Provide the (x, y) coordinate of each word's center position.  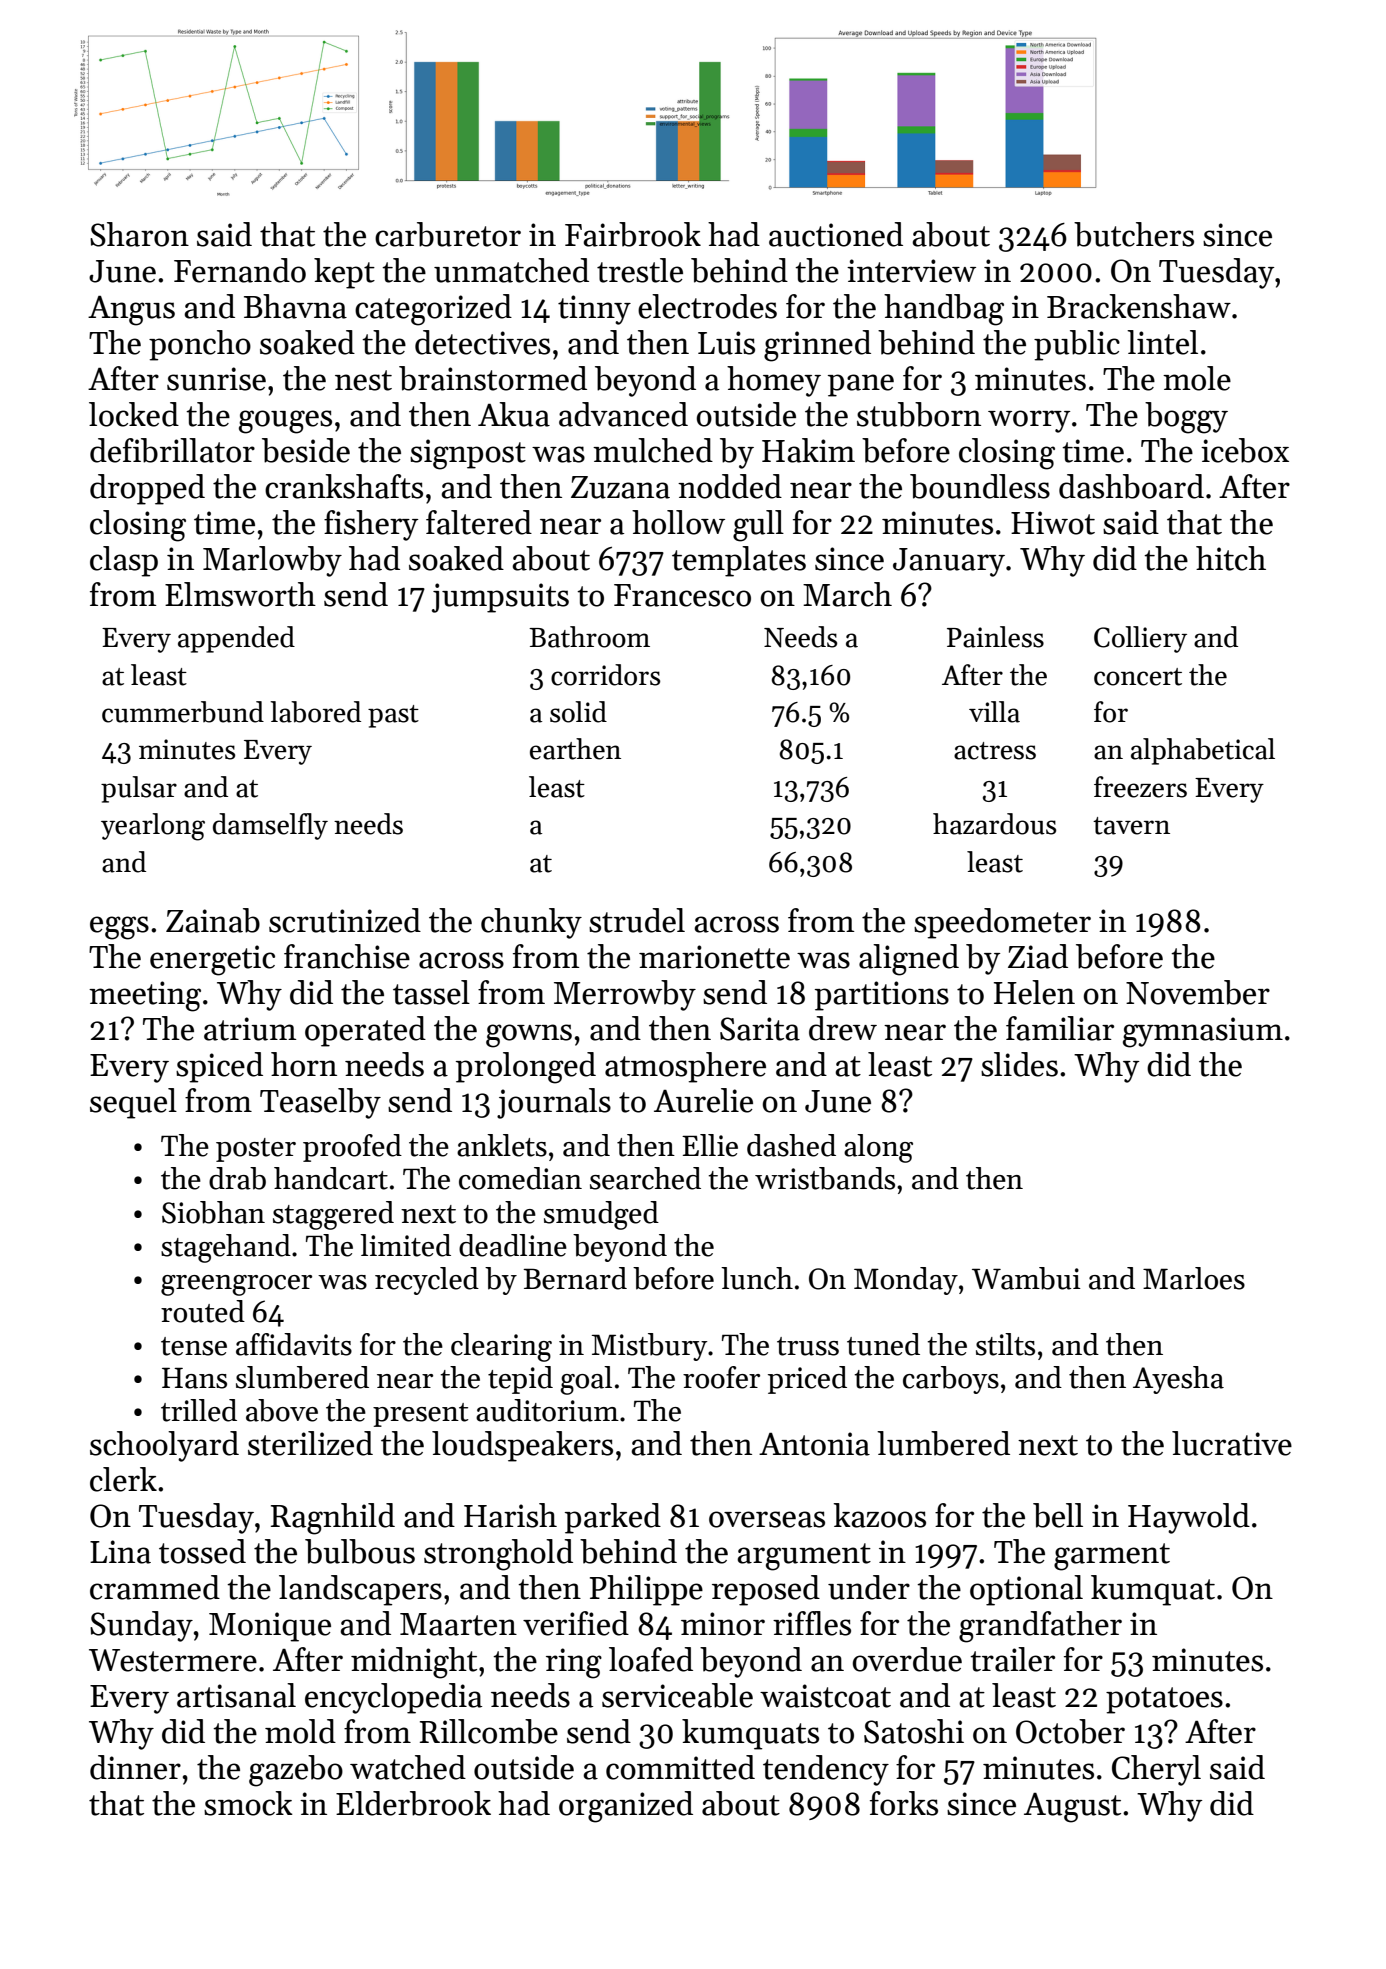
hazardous (994, 824)
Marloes (1194, 1278)
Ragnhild (333, 1519)
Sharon (139, 234)
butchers (1134, 234)
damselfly (270, 826)
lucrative (1232, 1443)
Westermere (173, 1660)
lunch (757, 1278)
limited (405, 1245)
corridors (605, 675)
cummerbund (183, 712)
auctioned (836, 234)
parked (613, 1518)
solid (578, 712)
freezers (1140, 787)
